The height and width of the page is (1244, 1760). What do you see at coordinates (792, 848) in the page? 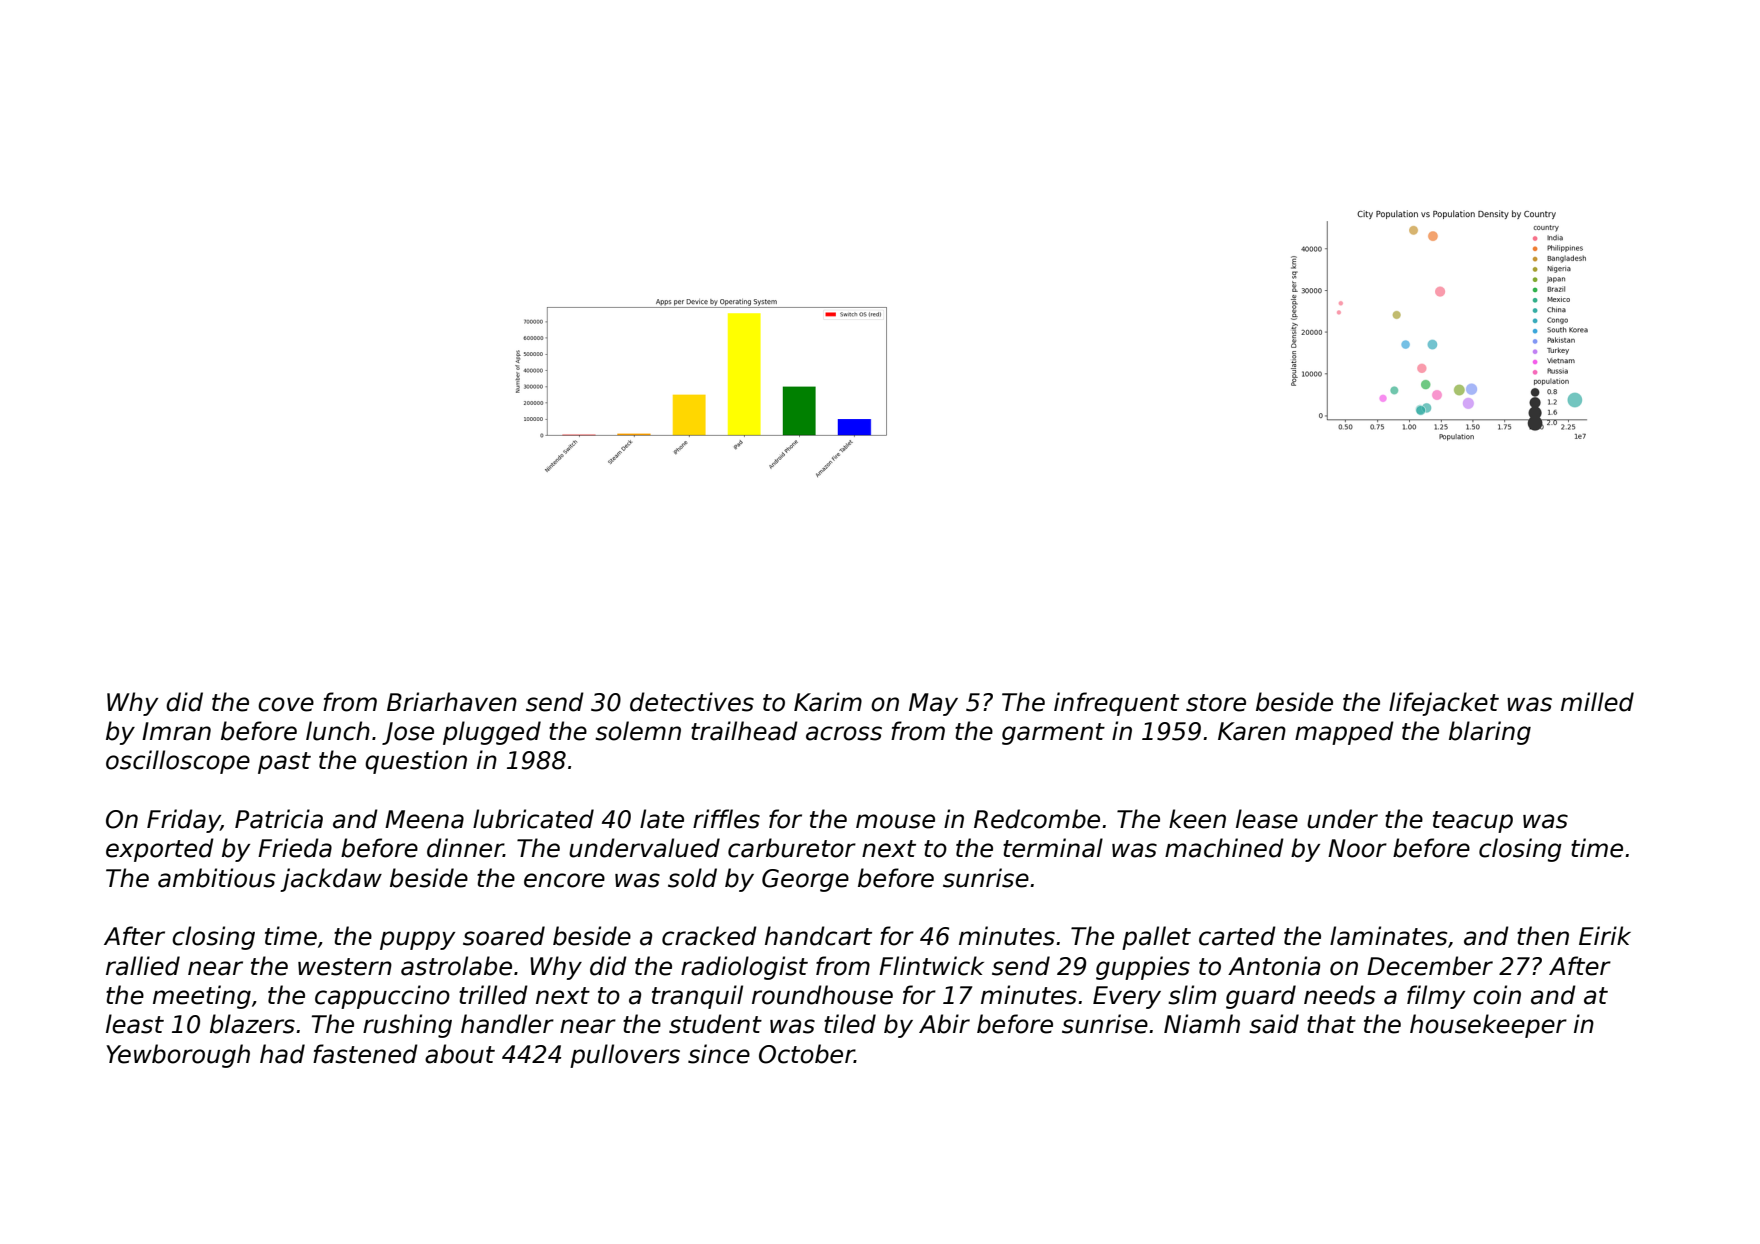
I see `carburetor` at bounding box center [792, 848].
